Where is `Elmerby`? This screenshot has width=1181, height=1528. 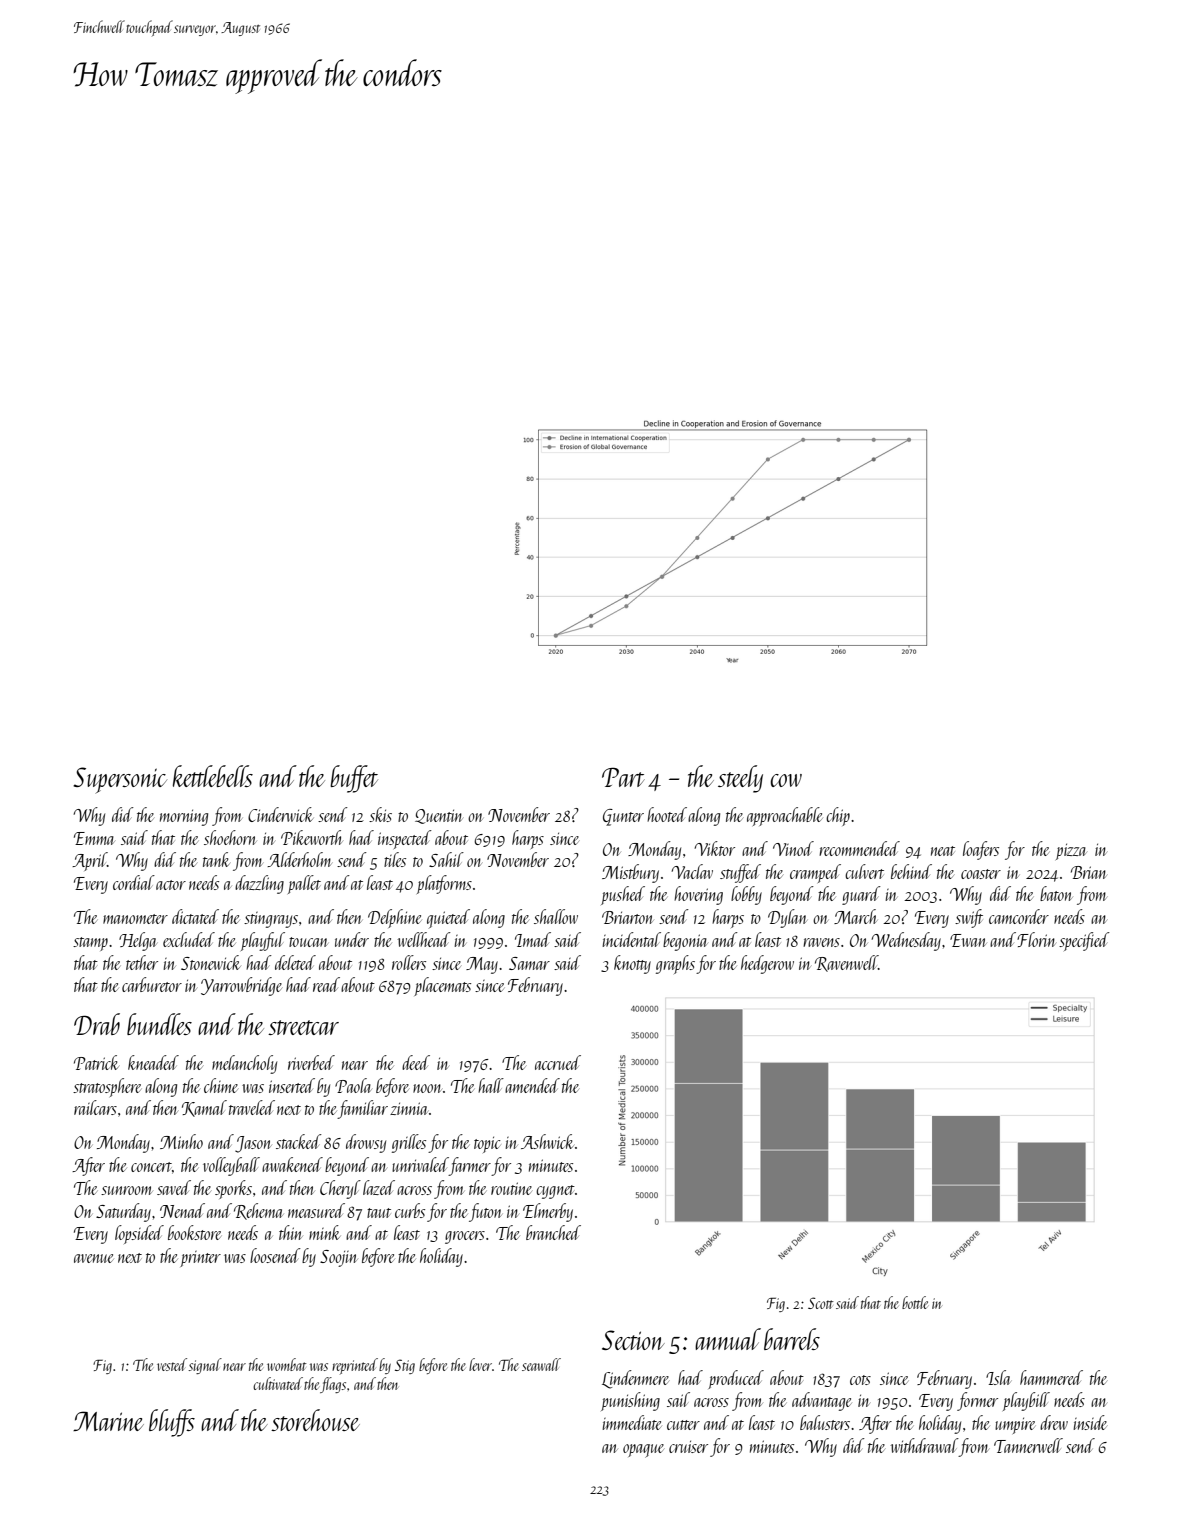 Elmerby is located at coordinates (548, 1212).
